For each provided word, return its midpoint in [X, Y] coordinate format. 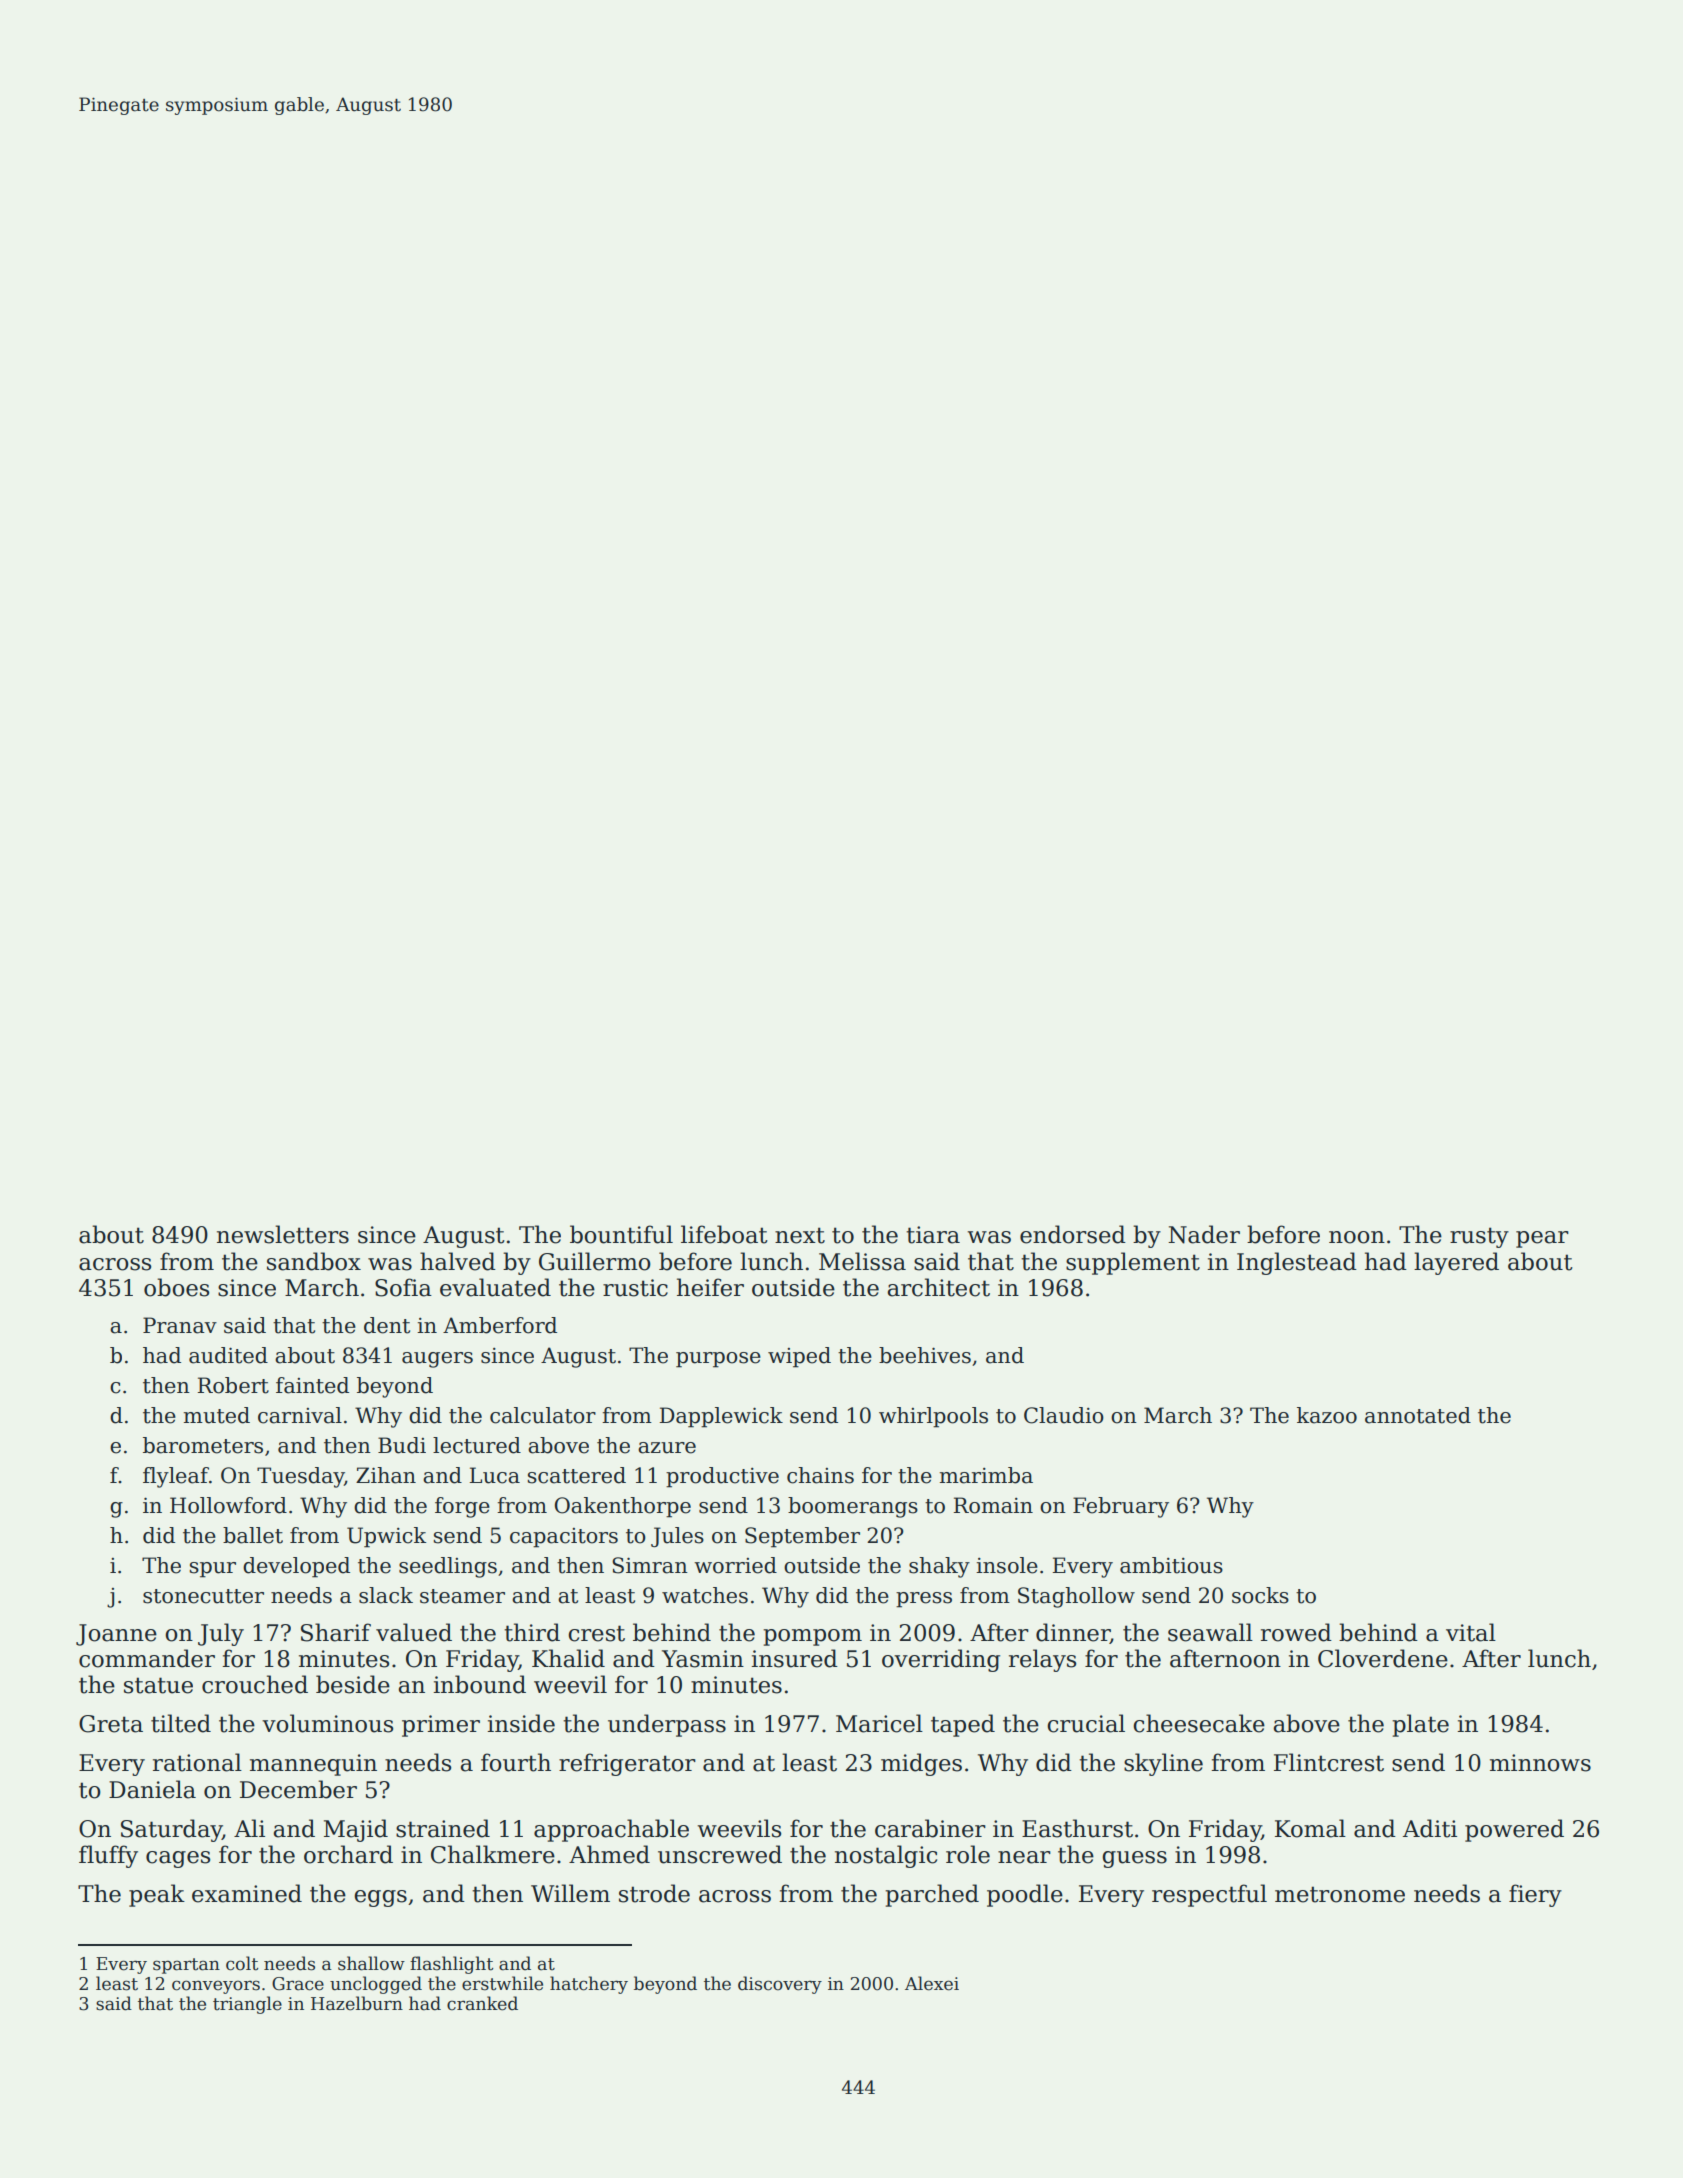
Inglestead [1297, 1263]
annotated [1418, 1415]
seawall [1210, 1632]
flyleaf [176, 1477]
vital [1471, 1632]
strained [443, 1828]
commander [147, 1658]
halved [458, 1261]
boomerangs [853, 1507]
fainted [312, 1385]
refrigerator [627, 1764]
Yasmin [703, 1659]
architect [938, 1287]
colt [242, 1963]
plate [1420, 1725]
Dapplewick [721, 1417]
